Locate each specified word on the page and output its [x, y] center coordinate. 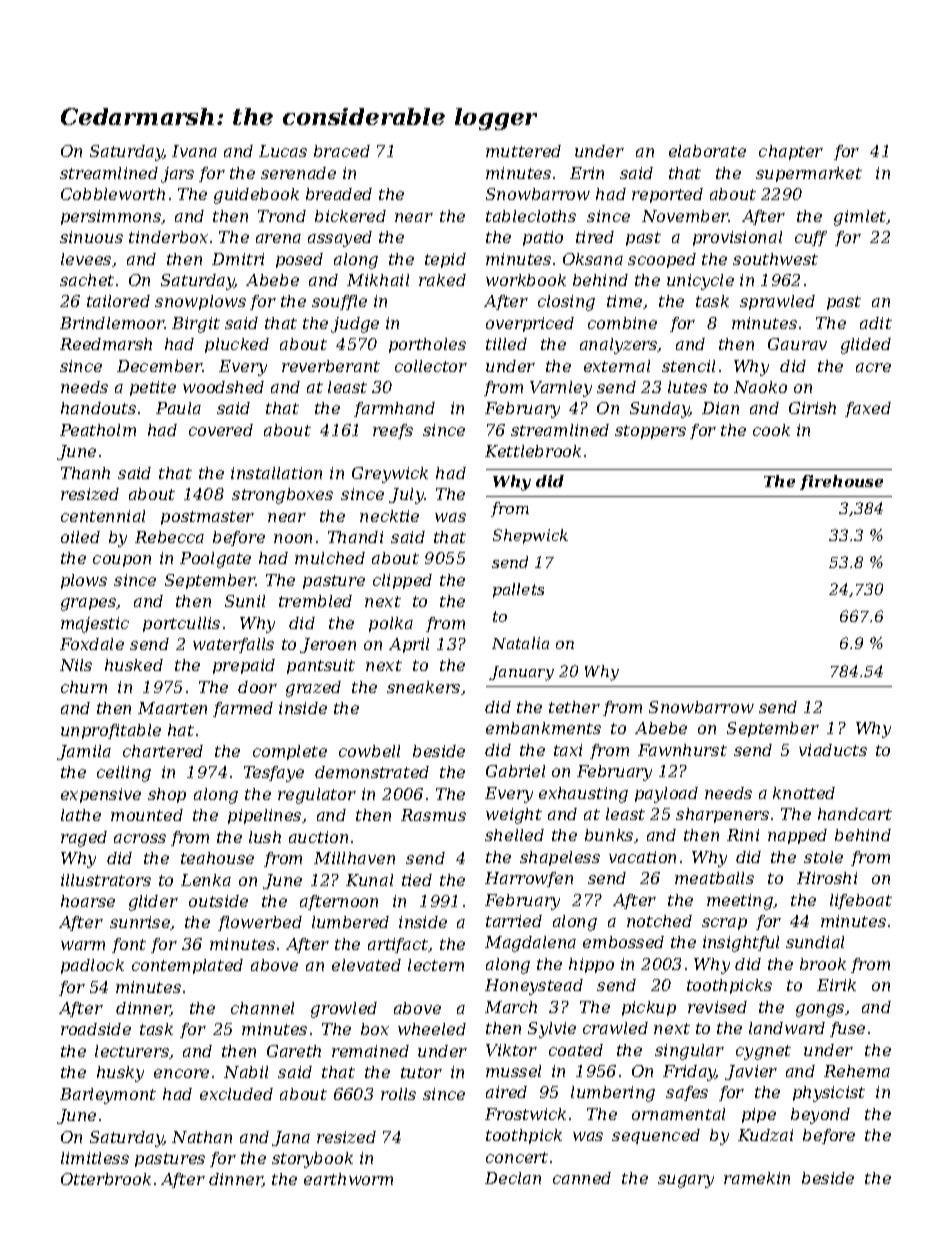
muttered [523, 151]
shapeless [560, 858]
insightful [741, 944]
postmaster [207, 518]
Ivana [194, 151]
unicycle [700, 282]
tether [574, 707]
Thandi [355, 537]
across [140, 838]
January [521, 673]
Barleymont [108, 1096]
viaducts [833, 750]
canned [582, 1178]
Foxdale [92, 644]
